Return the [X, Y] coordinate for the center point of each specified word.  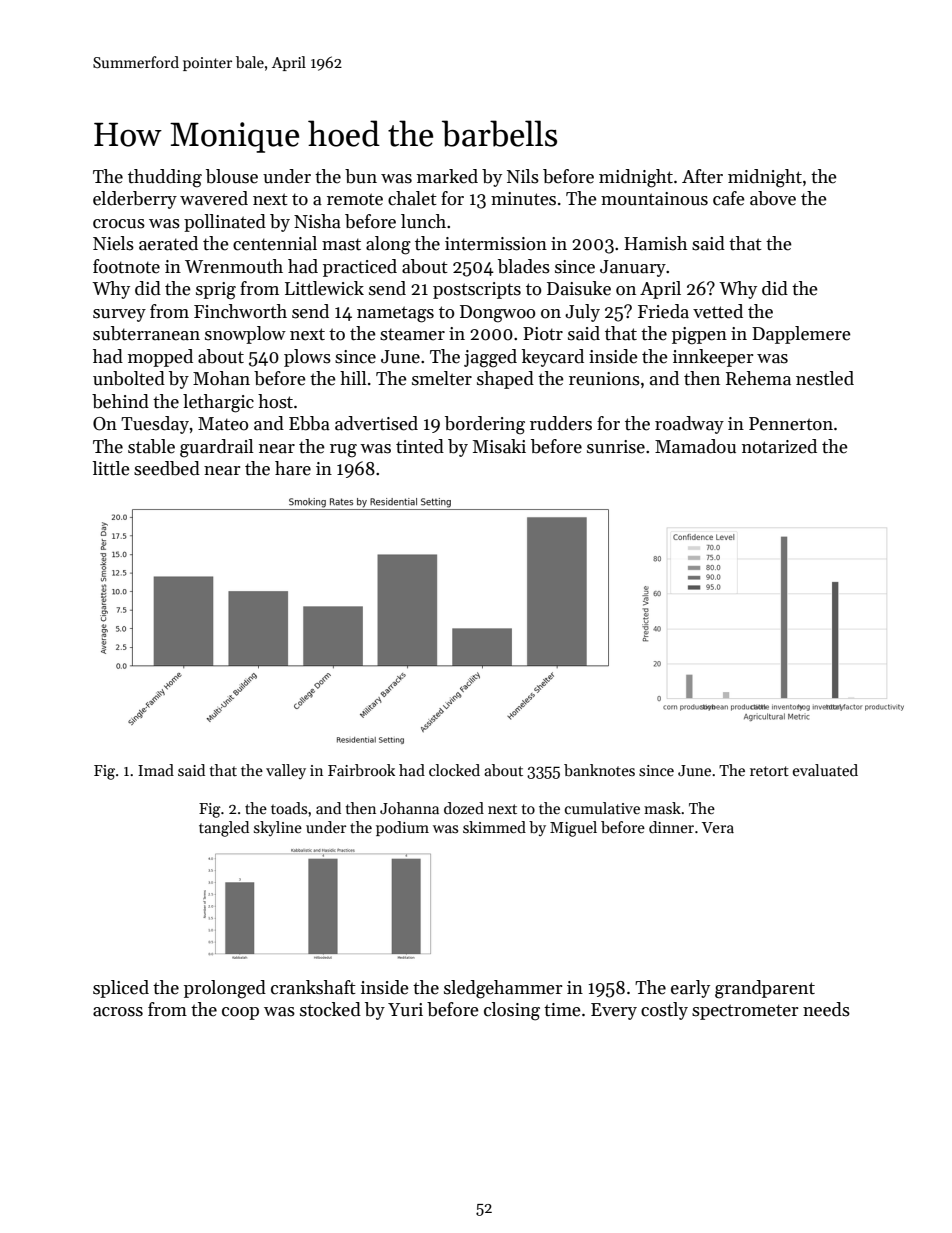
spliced [121, 989]
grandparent [765, 989]
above [773, 198]
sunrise [616, 447]
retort [769, 771]
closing [512, 1011]
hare [293, 468]
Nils [523, 176]
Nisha [317, 221]
